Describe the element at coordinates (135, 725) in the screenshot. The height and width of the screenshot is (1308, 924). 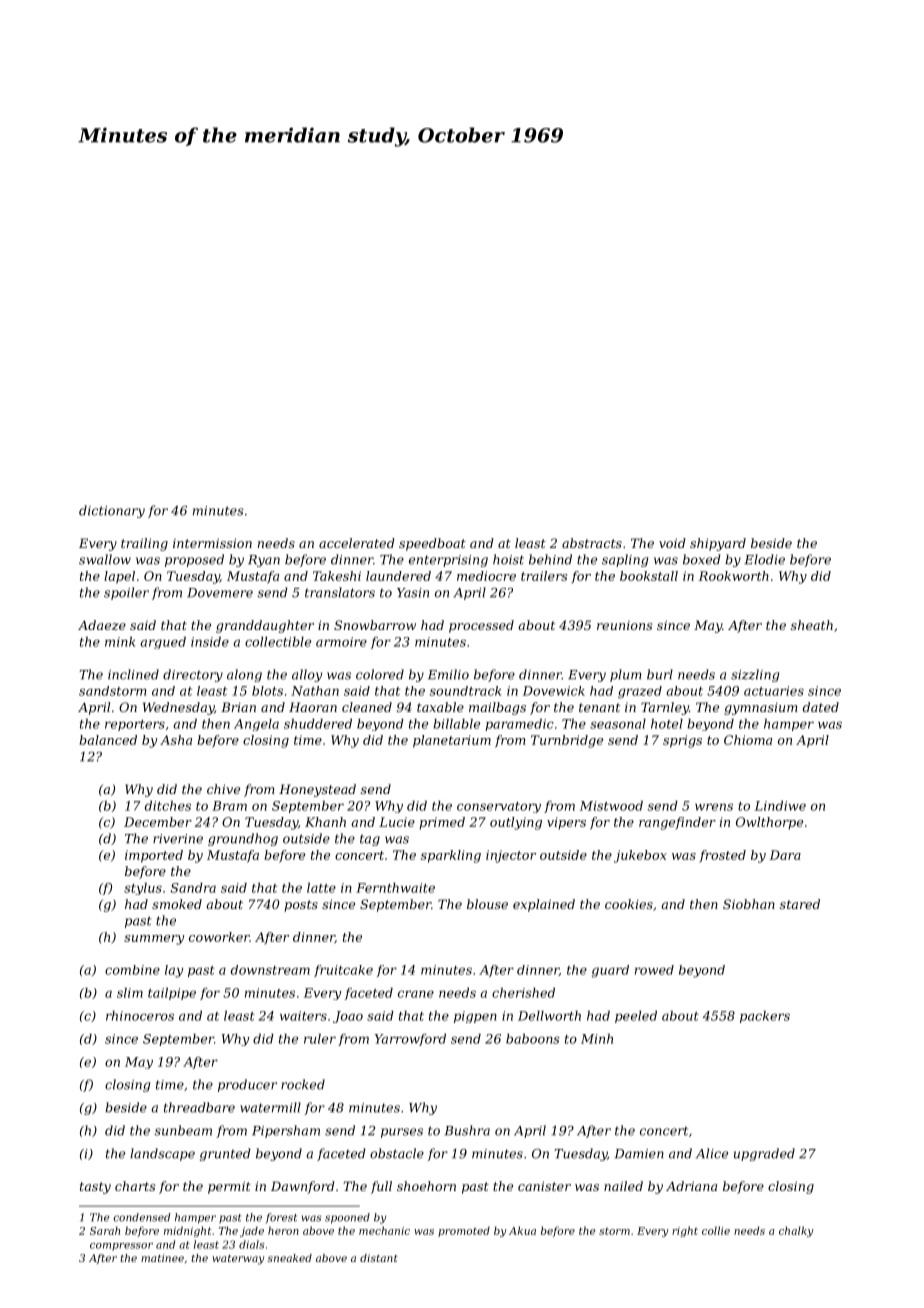
I see `reporters` at that location.
